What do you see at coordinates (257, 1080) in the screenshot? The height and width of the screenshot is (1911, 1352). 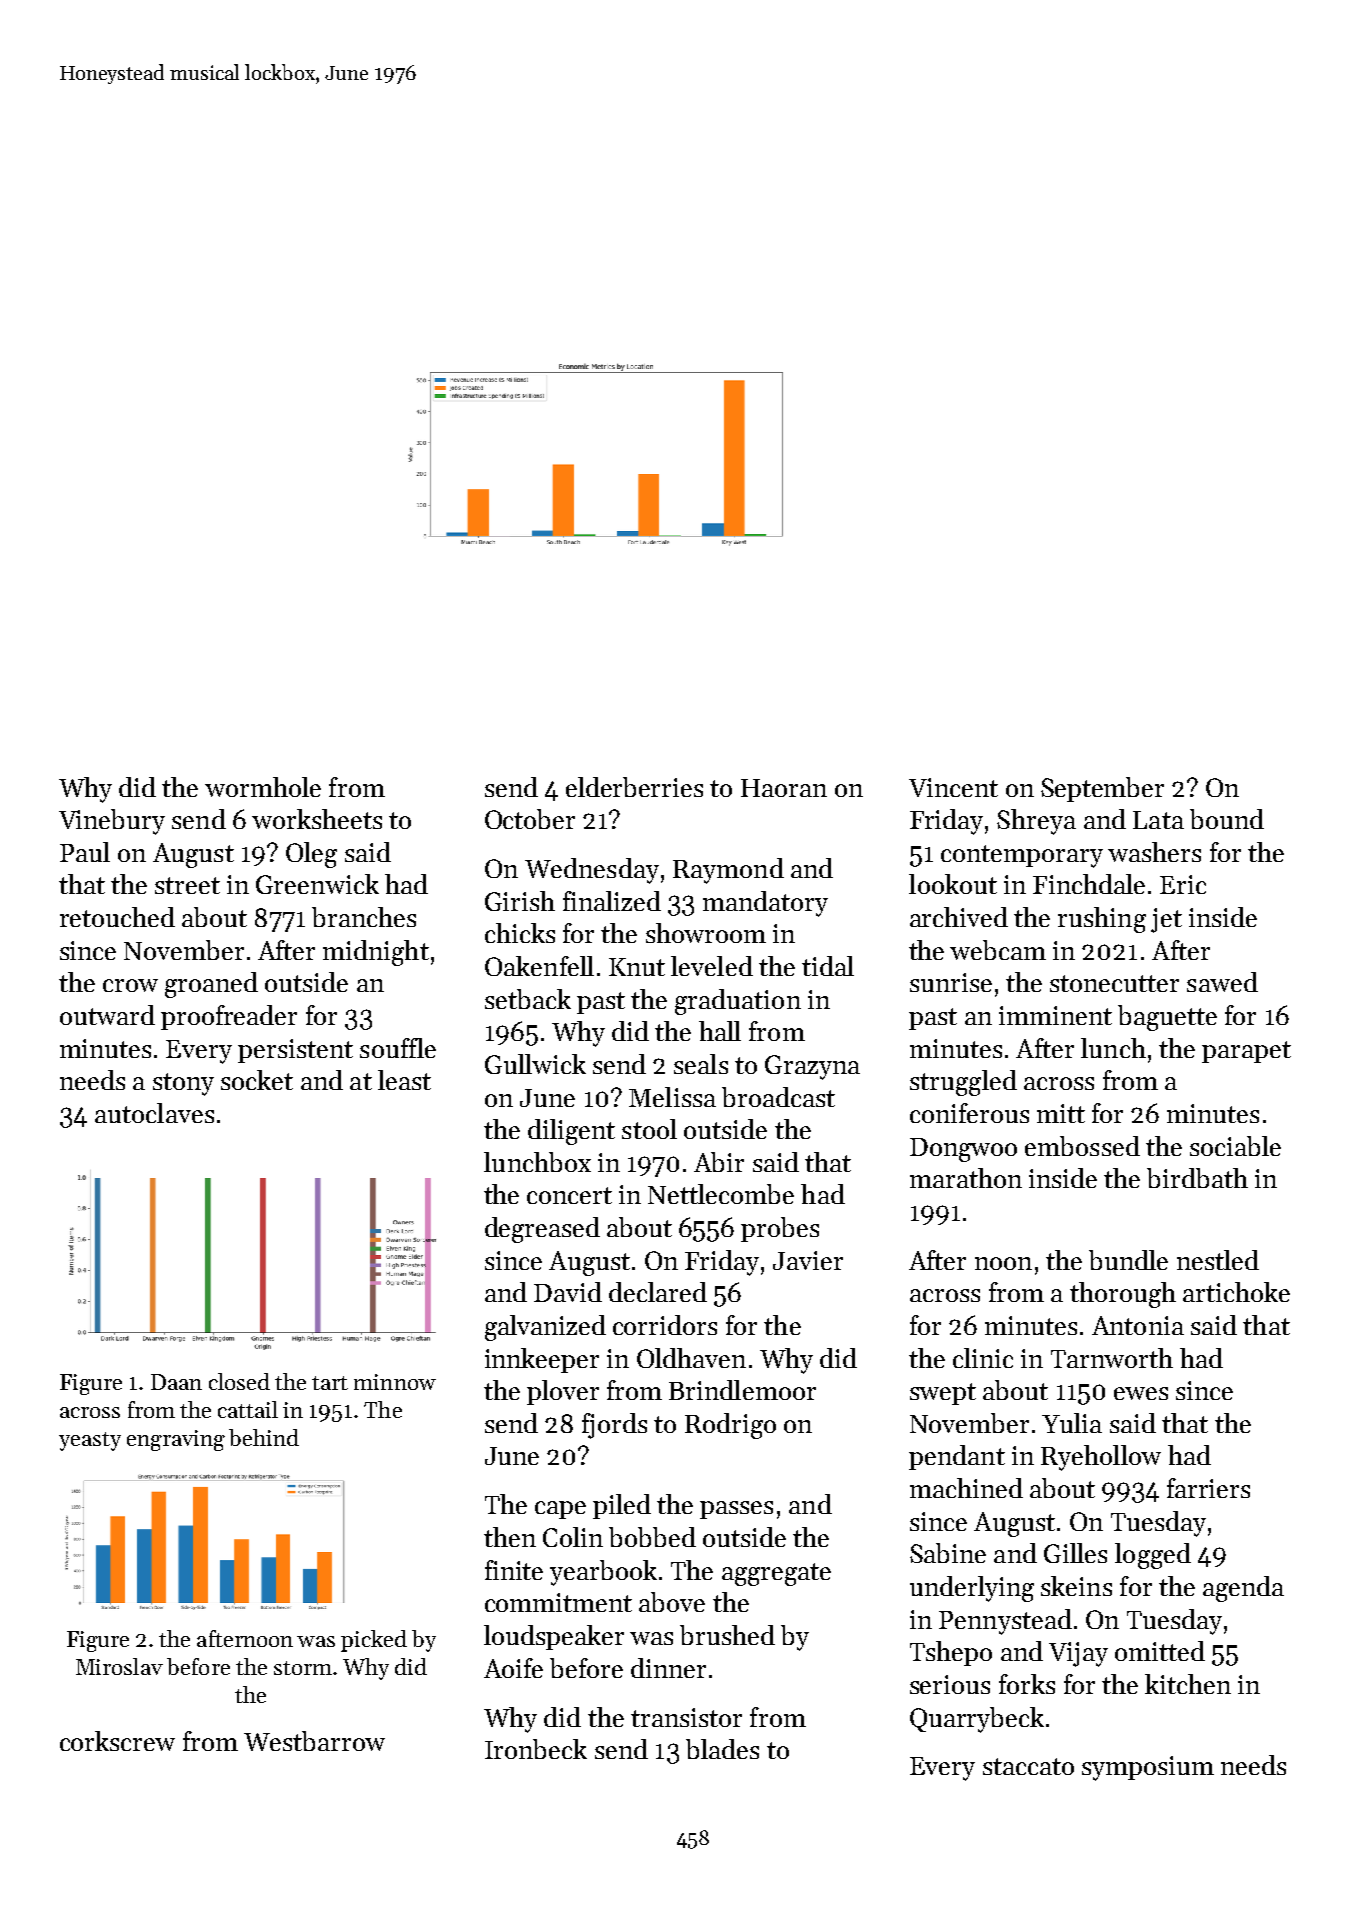 I see `socket` at bounding box center [257, 1080].
